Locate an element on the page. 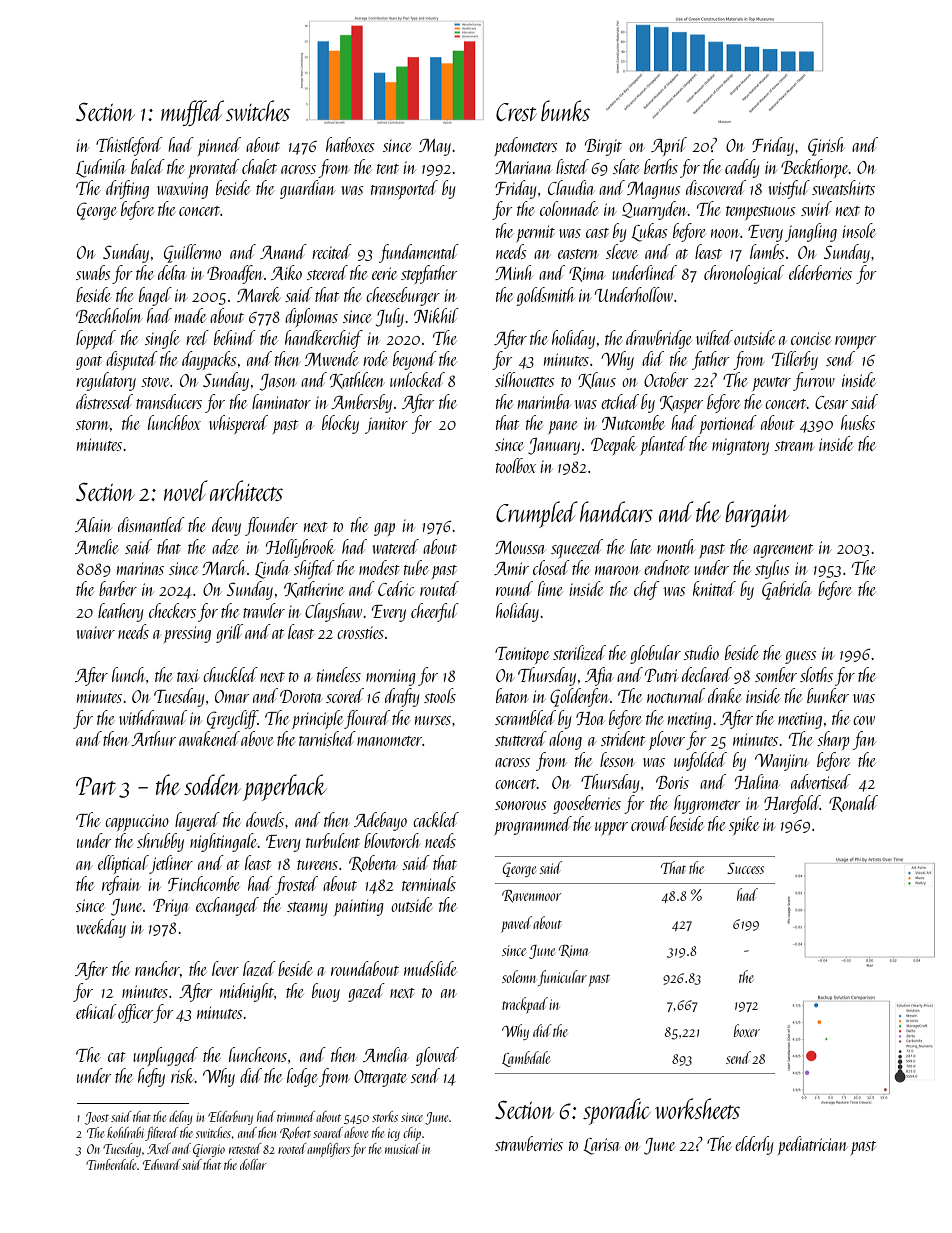 This document has height=1233, width=952. Crest is located at coordinates (516, 112).
